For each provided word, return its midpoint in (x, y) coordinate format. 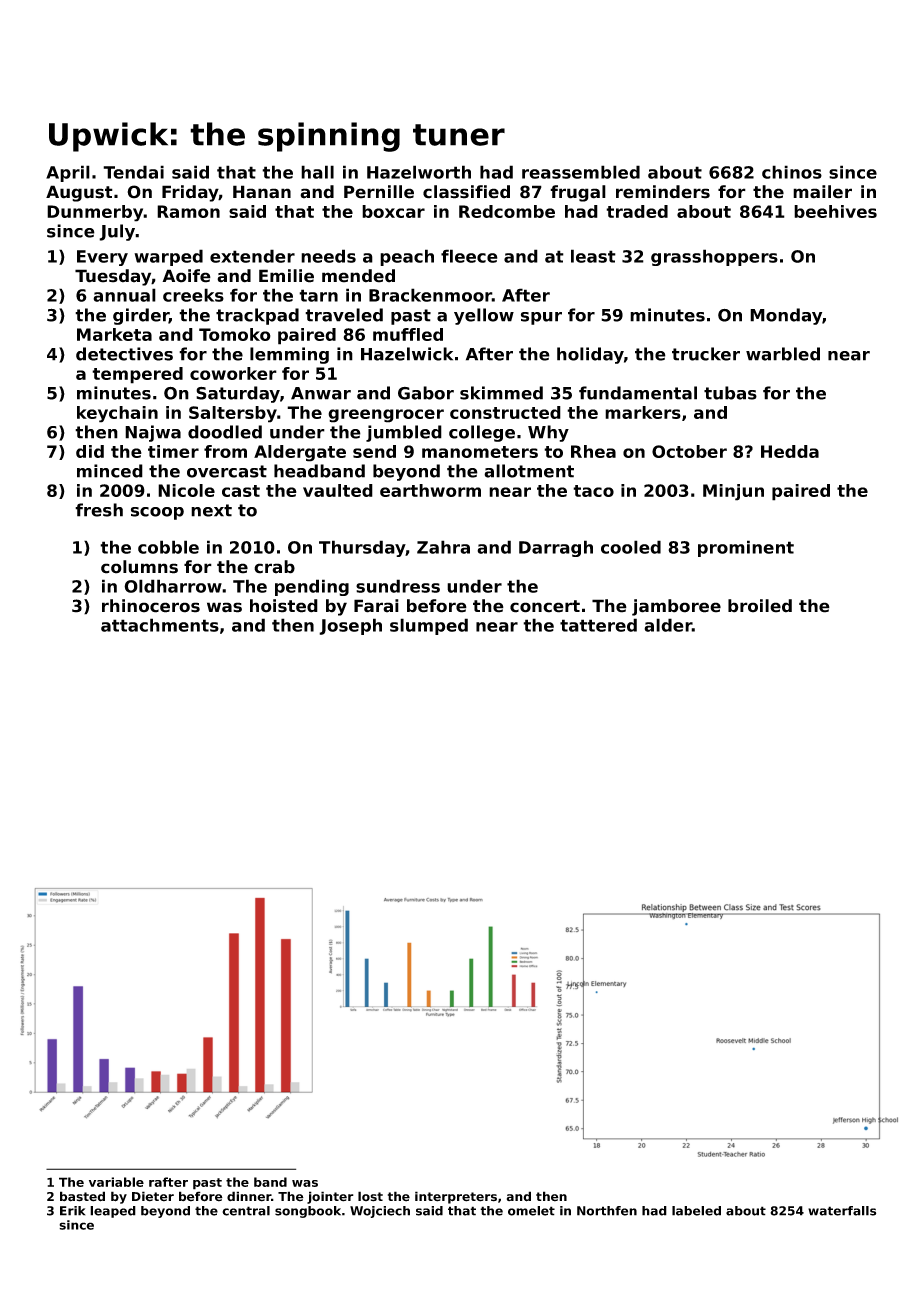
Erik (72, 1211)
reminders (663, 192)
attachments (160, 625)
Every (102, 258)
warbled (783, 354)
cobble (168, 547)
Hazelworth (419, 172)
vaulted (338, 490)
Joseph (350, 626)
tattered (598, 625)
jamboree (676, 607)
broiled (760, 606)
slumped (429, 626)
